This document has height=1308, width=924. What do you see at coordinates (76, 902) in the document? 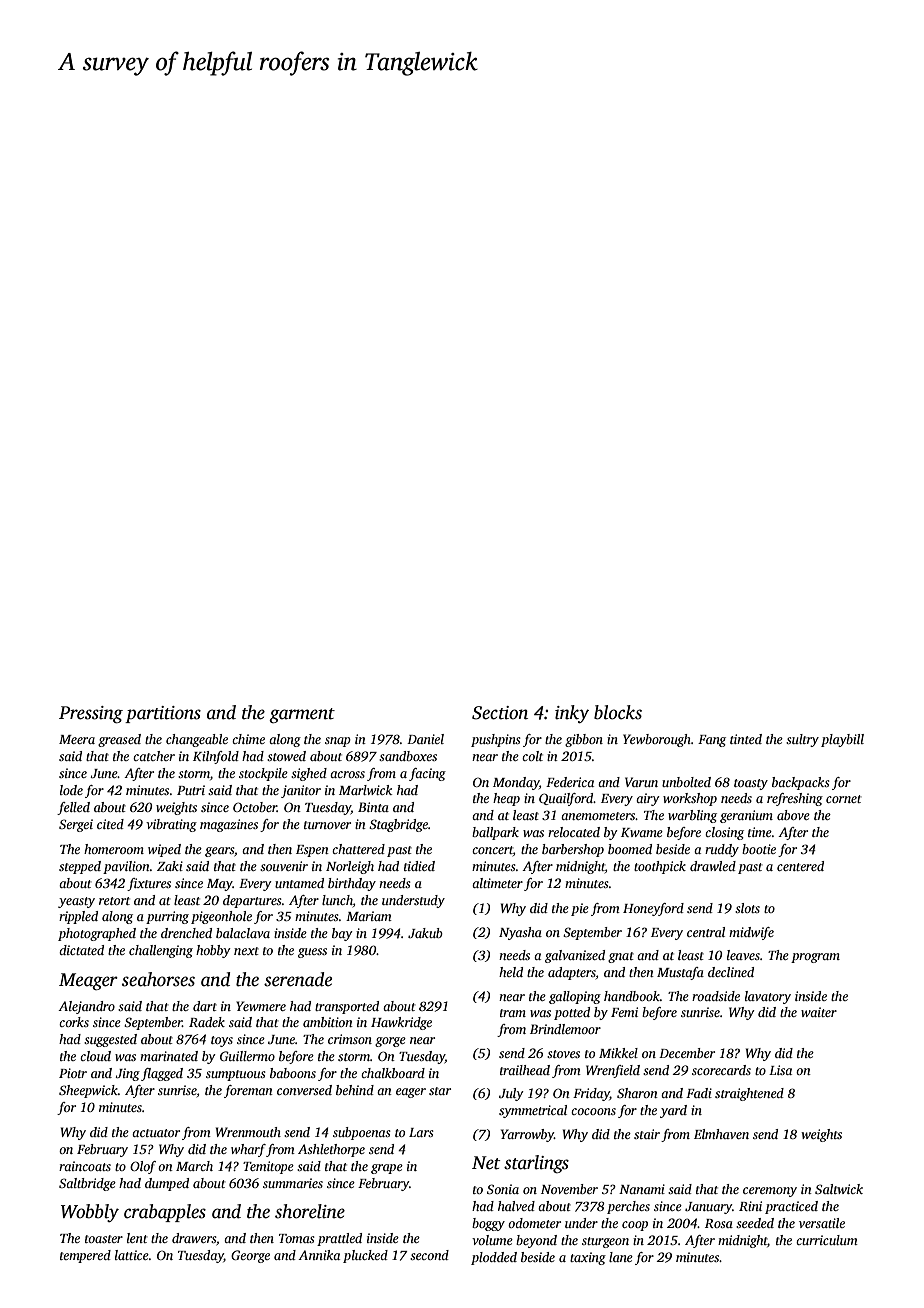
I see `yeasty` at bounding box center [76, 902].
